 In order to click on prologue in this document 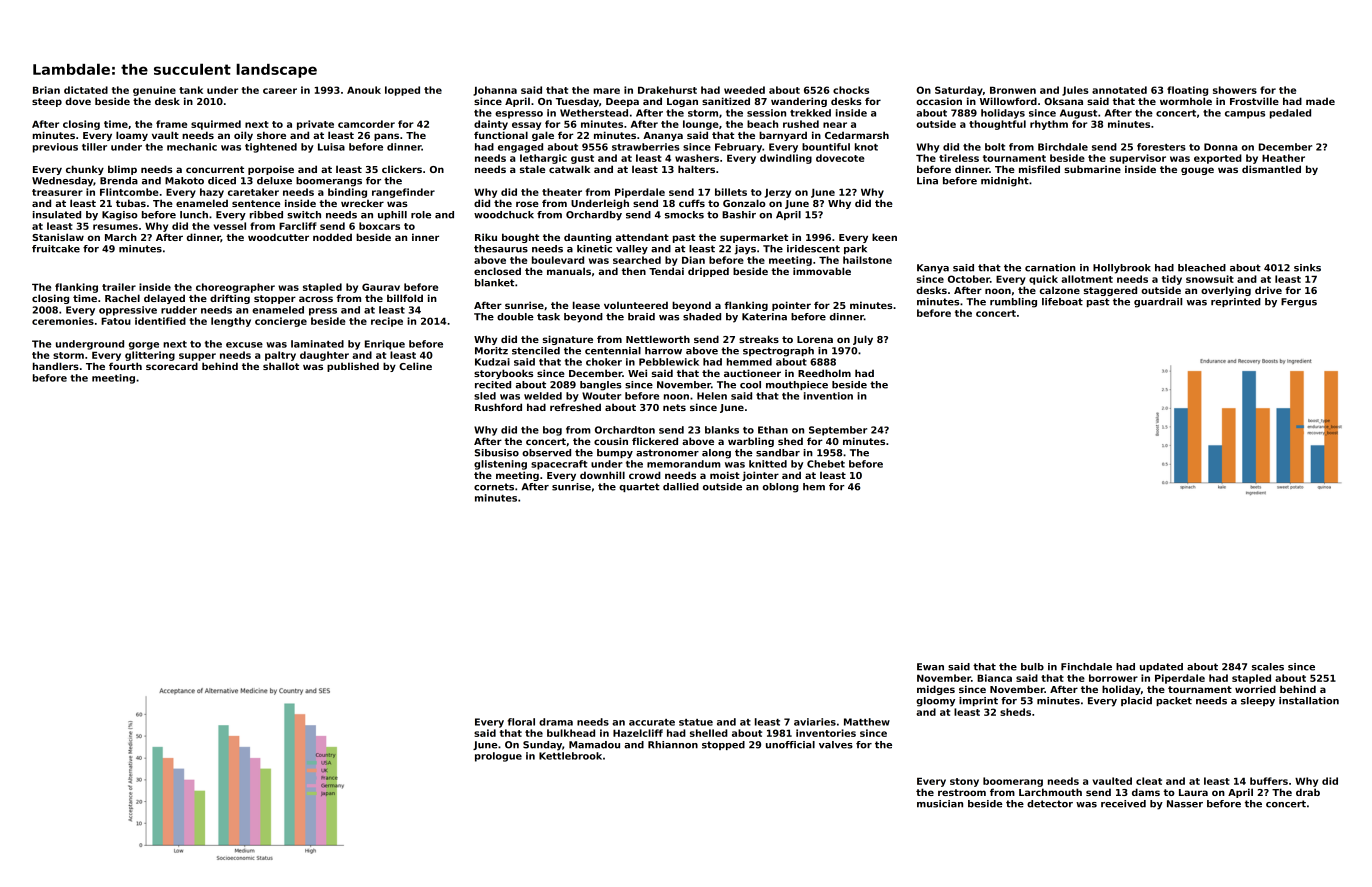, I will do `click(498, 757)`.
